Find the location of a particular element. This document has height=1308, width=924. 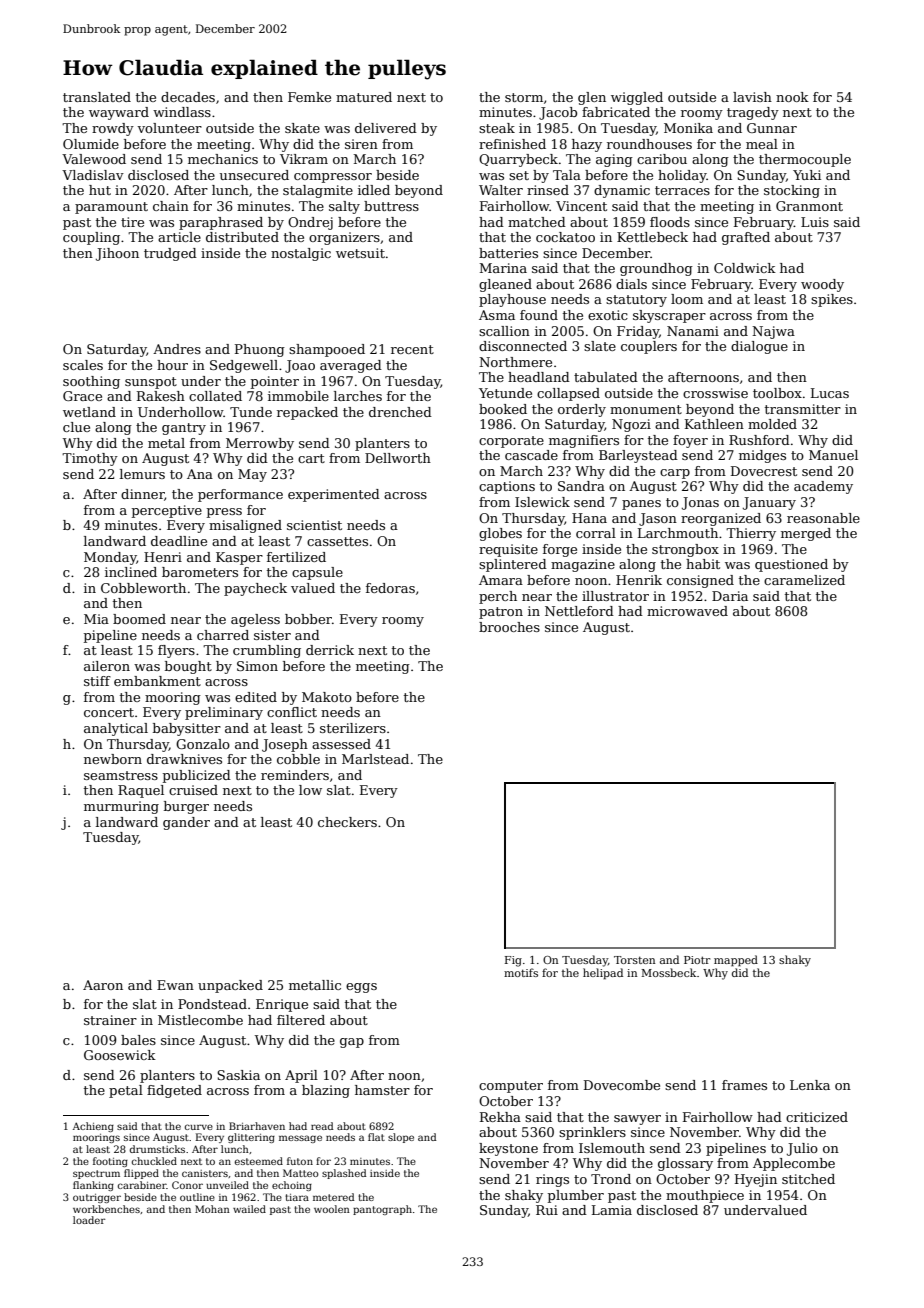

stocking is located at coordinates (792, 191).
